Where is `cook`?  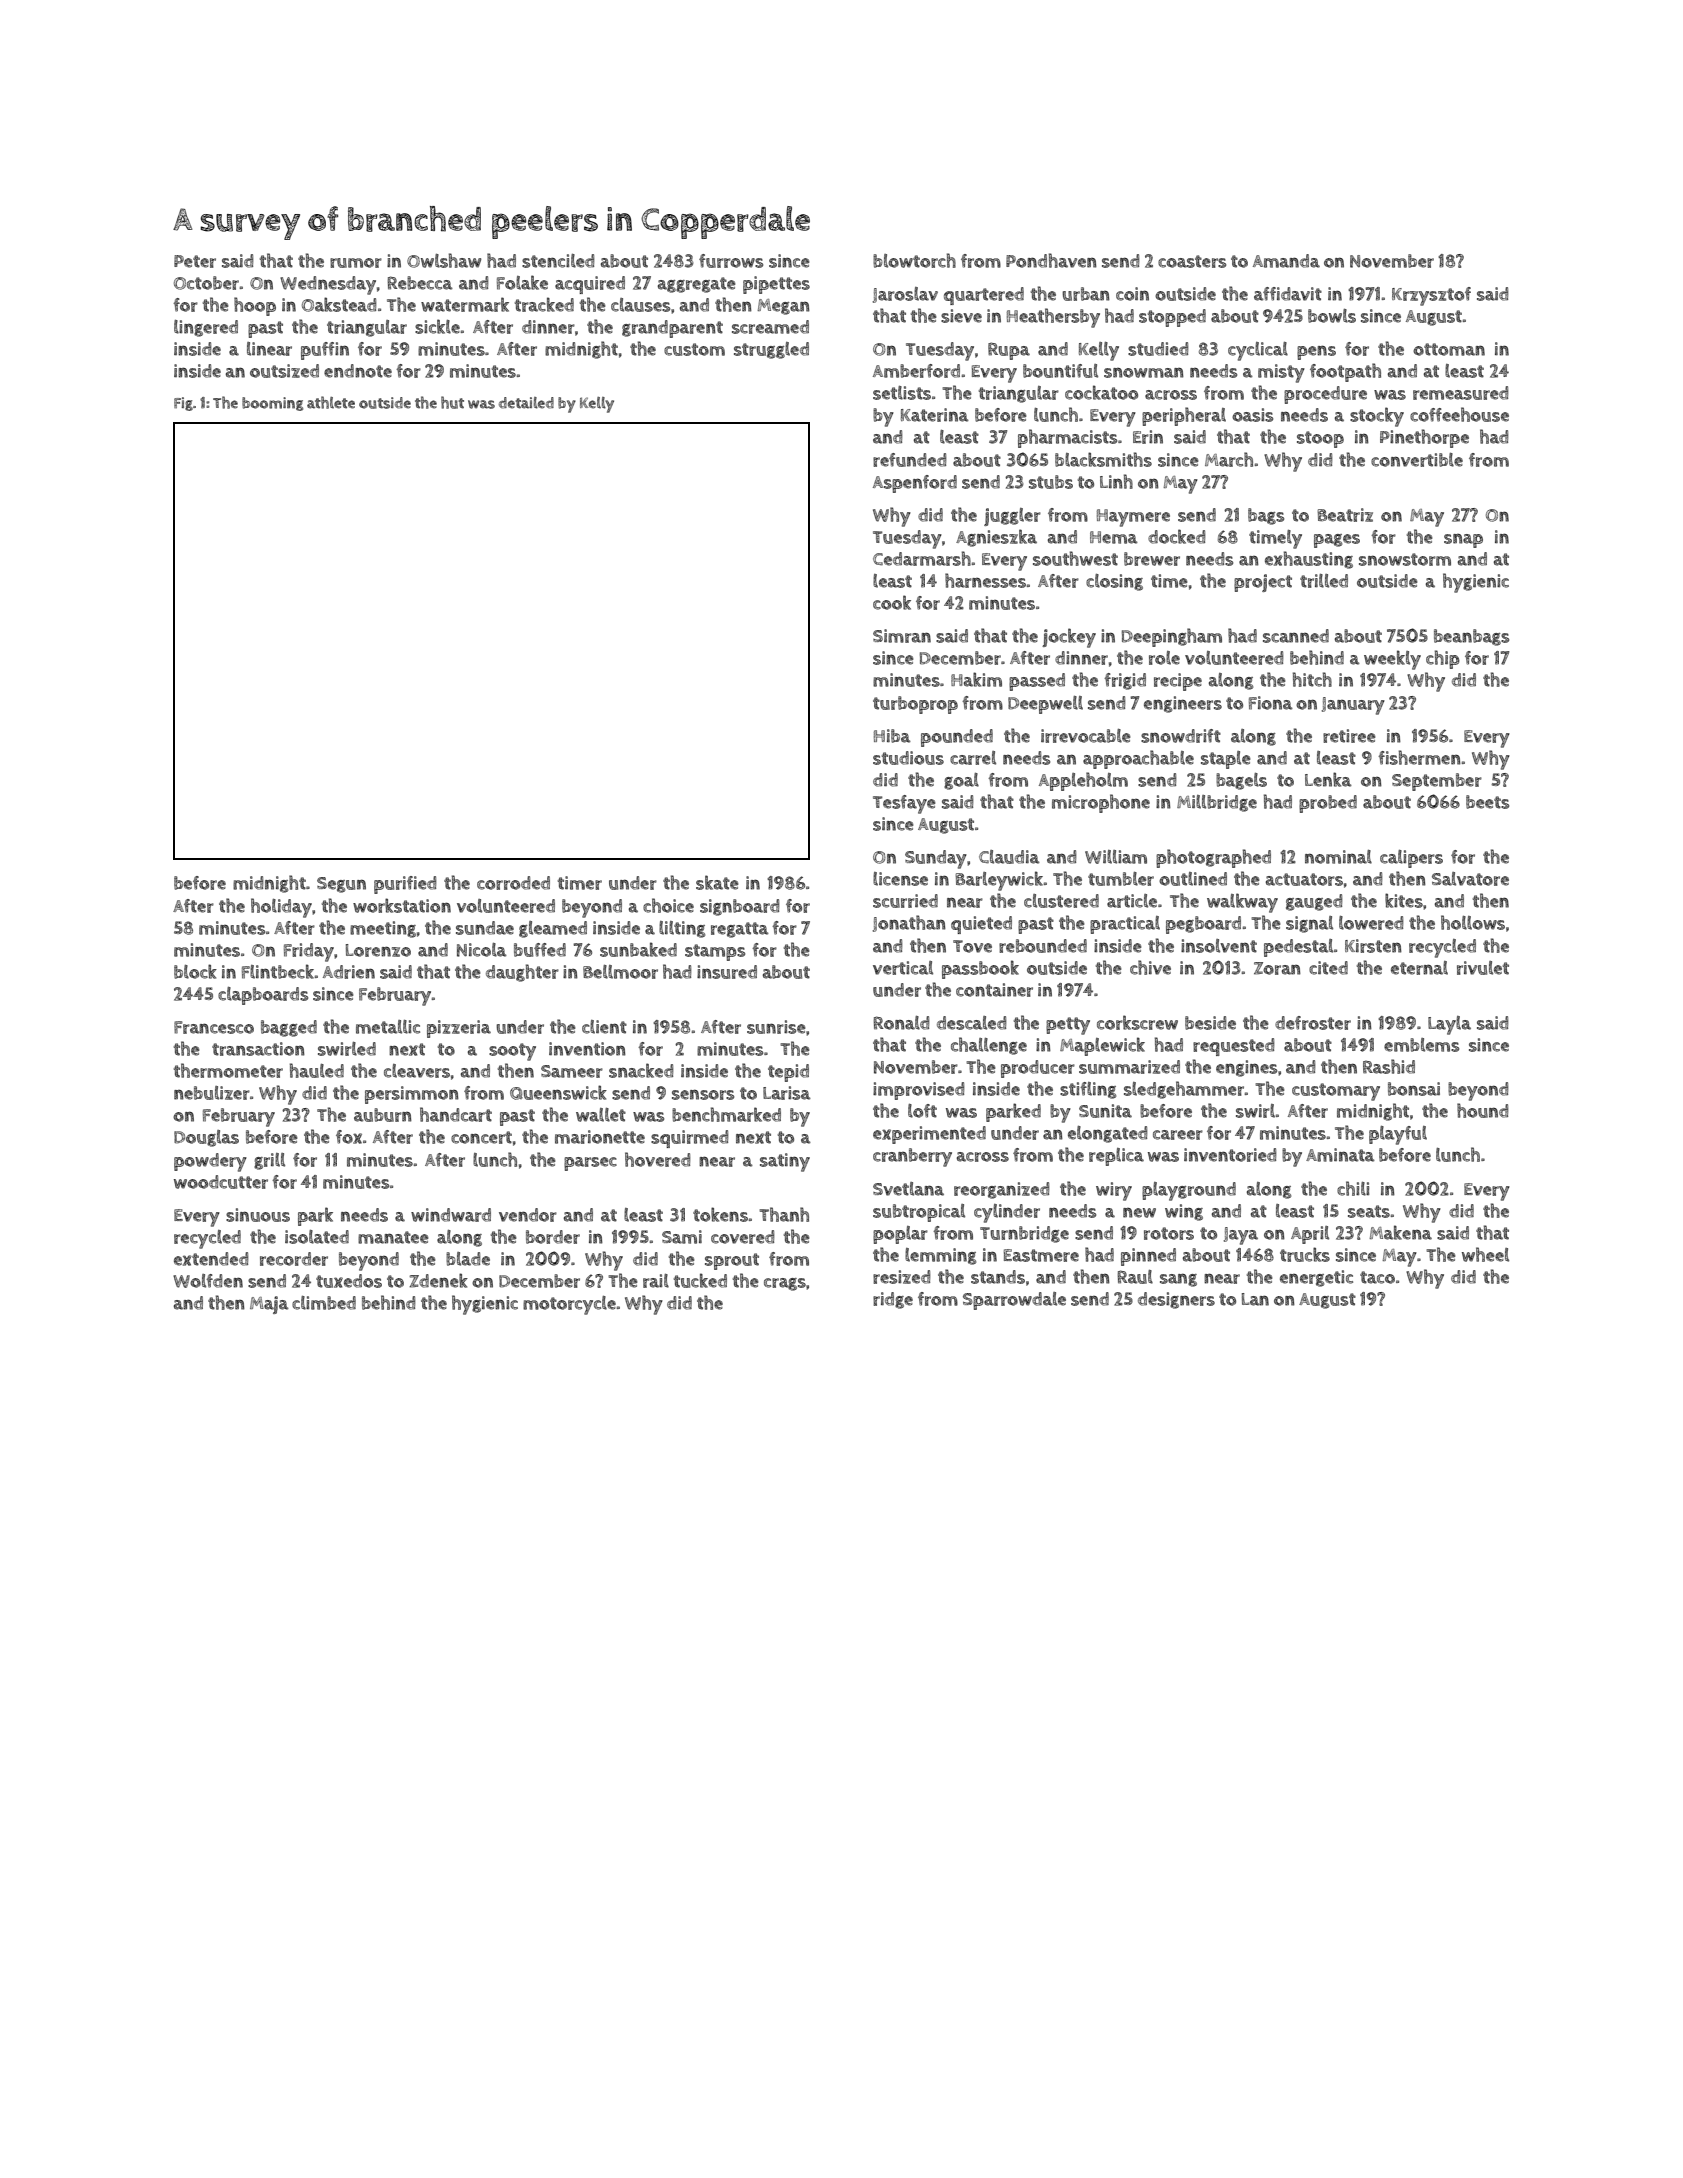
cook is located at coordinates (892, 602).
